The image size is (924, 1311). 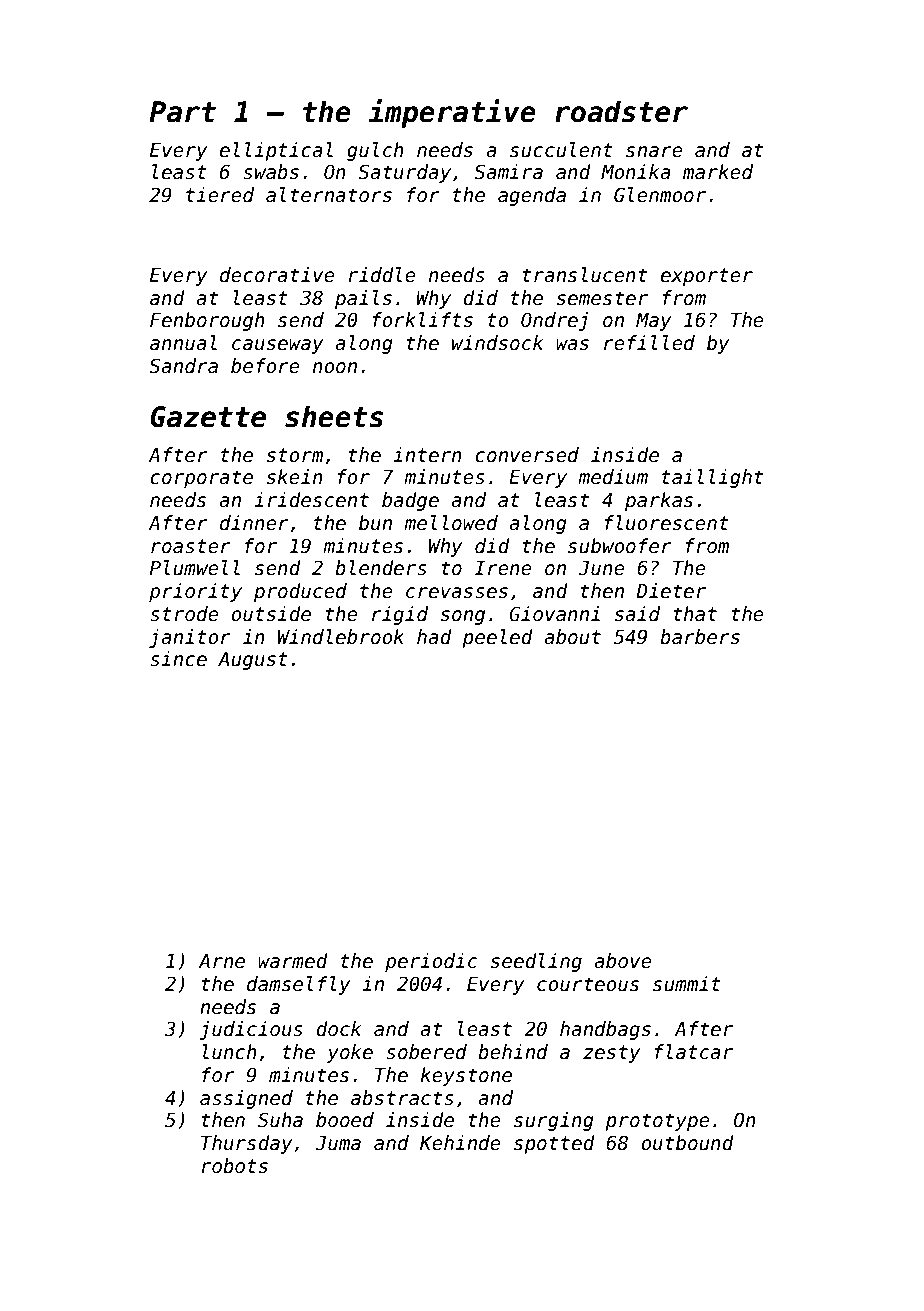 What do you see at coordinates (404, 173) in the screenshot?
I see `Saturday` at bounding box center [404, 173].
